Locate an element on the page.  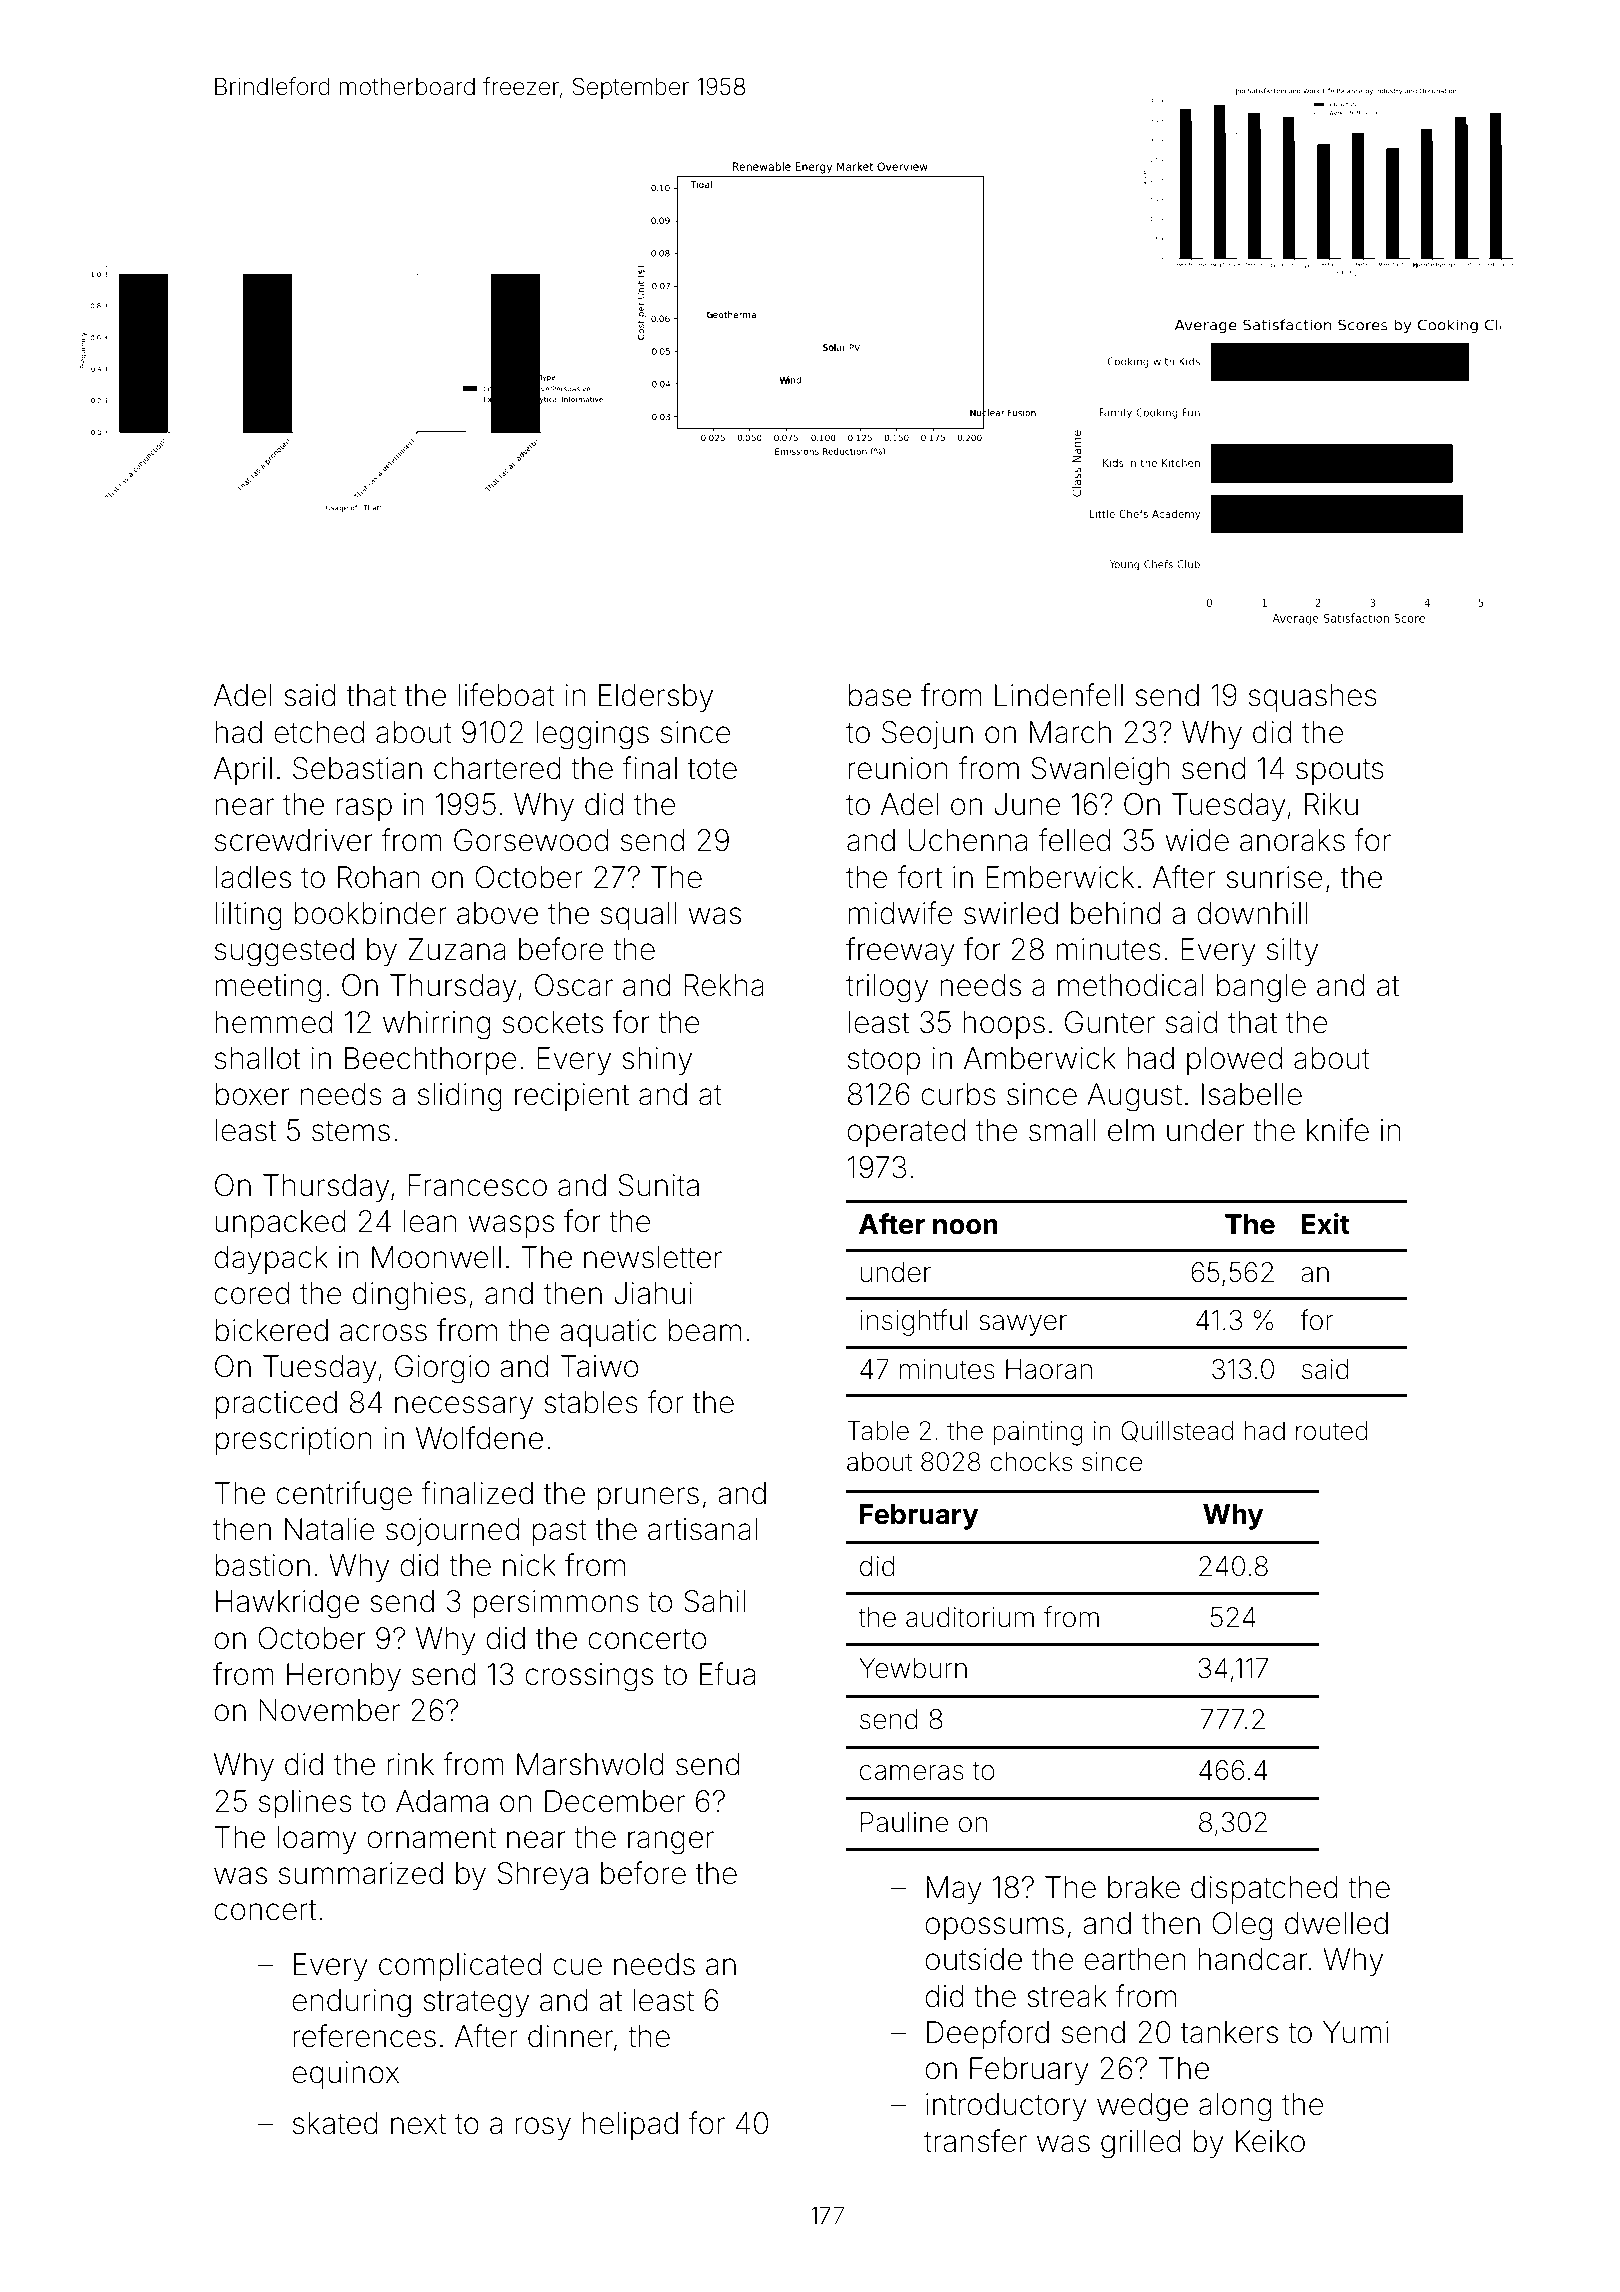
auditorium is located at coordinates (970, 1617).
